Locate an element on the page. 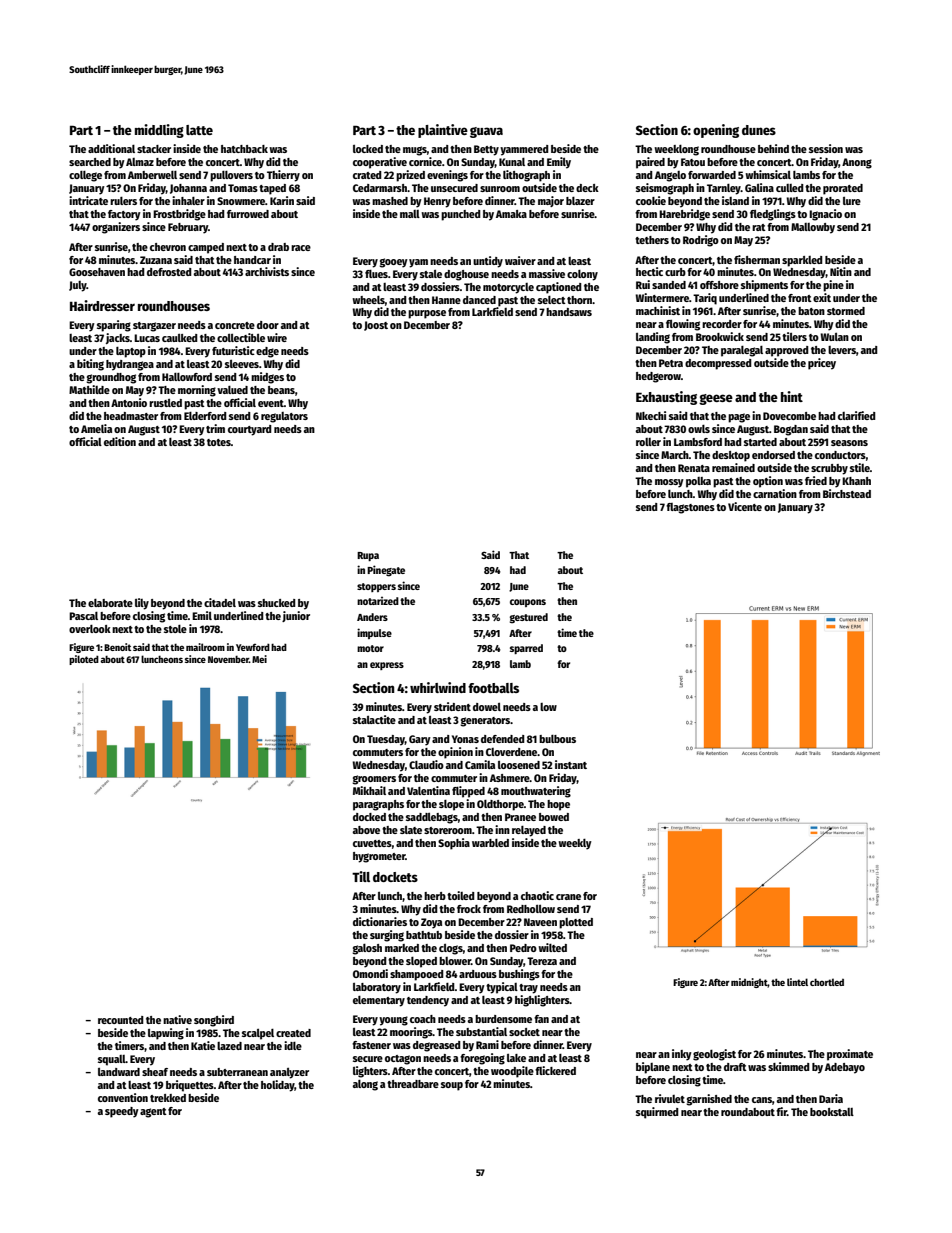  bulbous is located at coordinates (557, 739).
